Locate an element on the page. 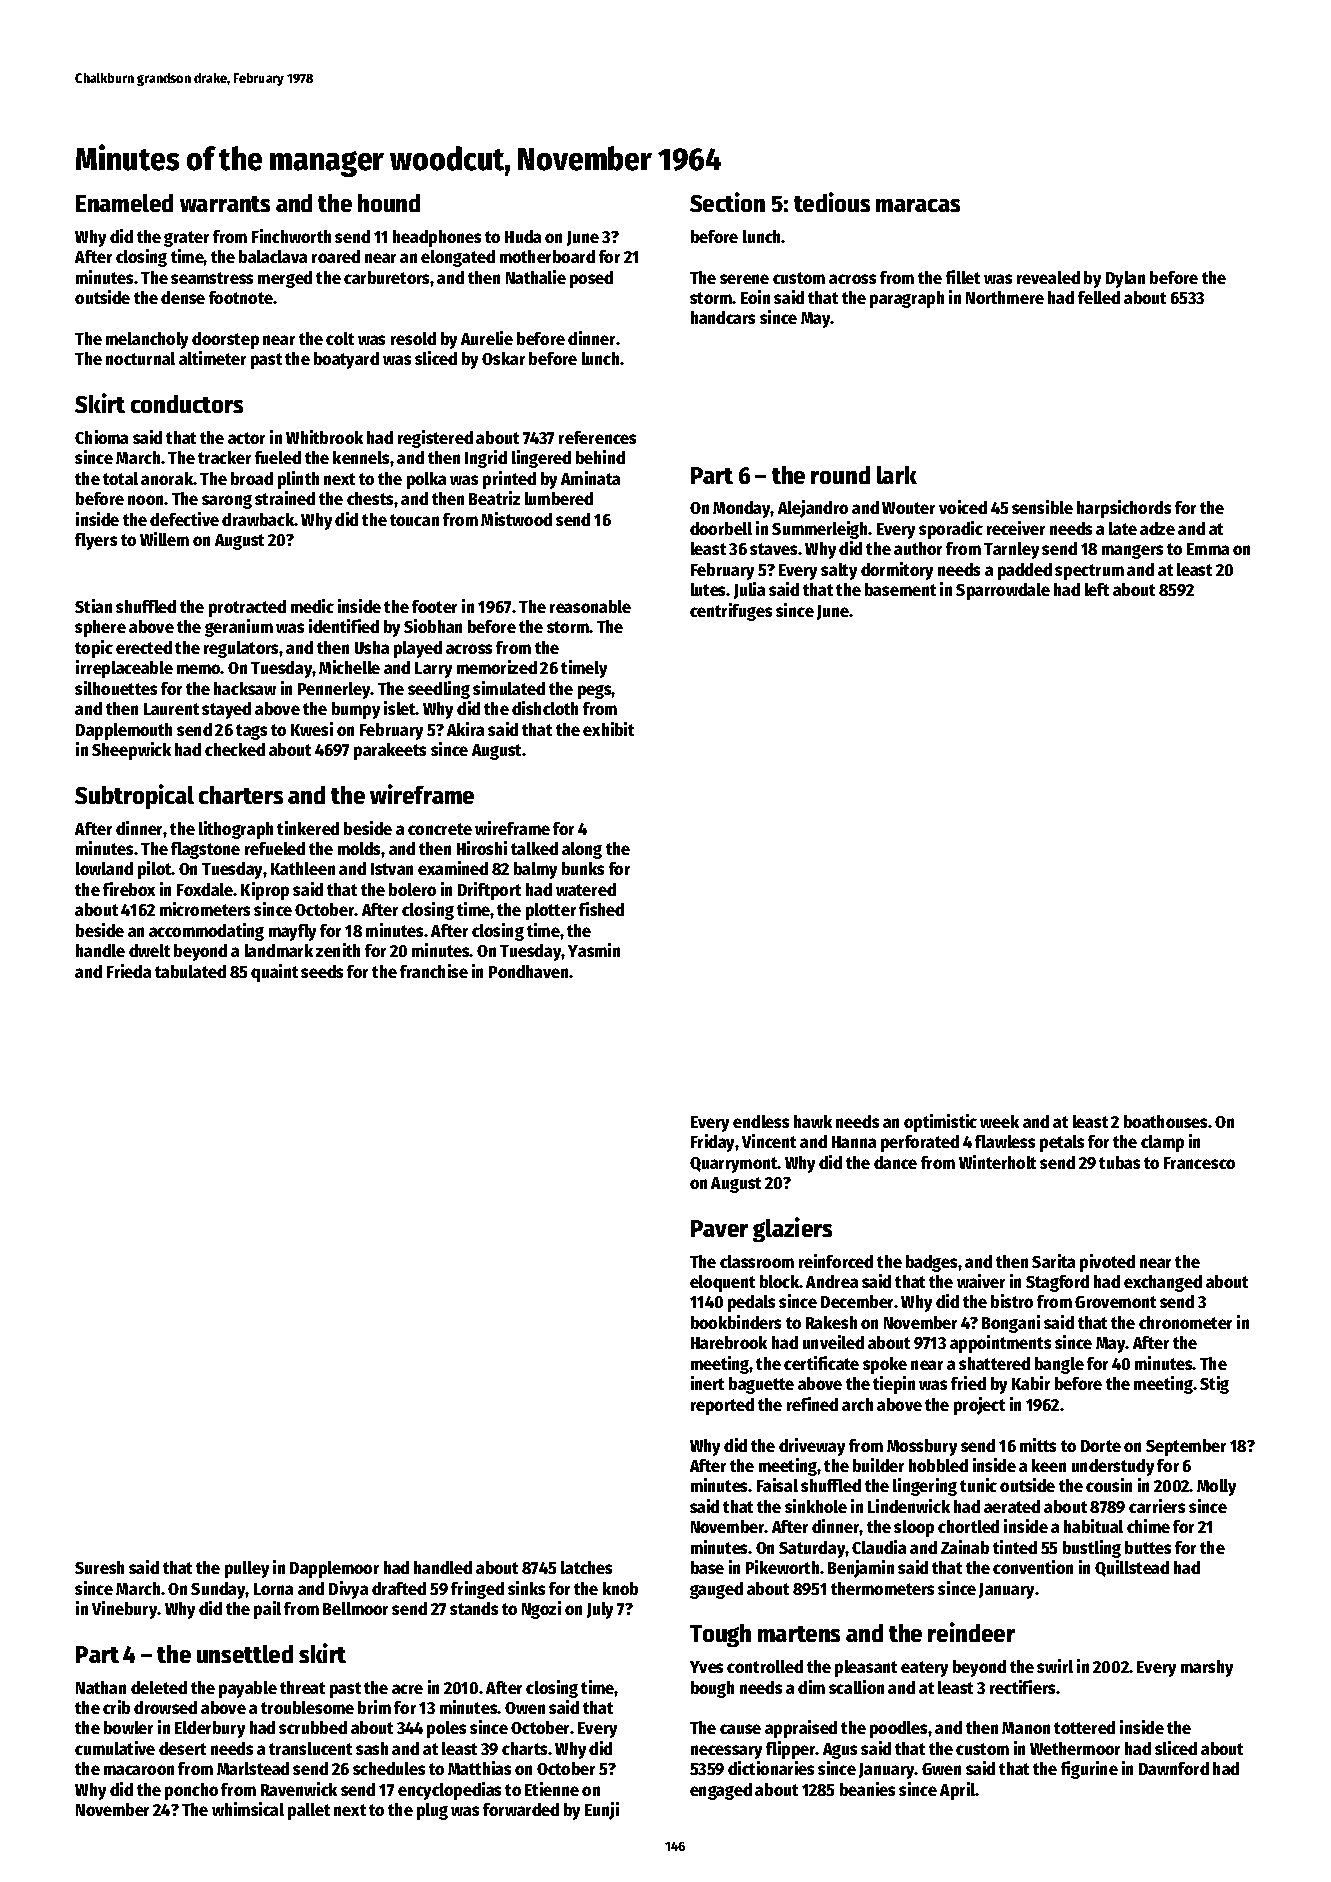  posed is located at coordinates (591, 279).
